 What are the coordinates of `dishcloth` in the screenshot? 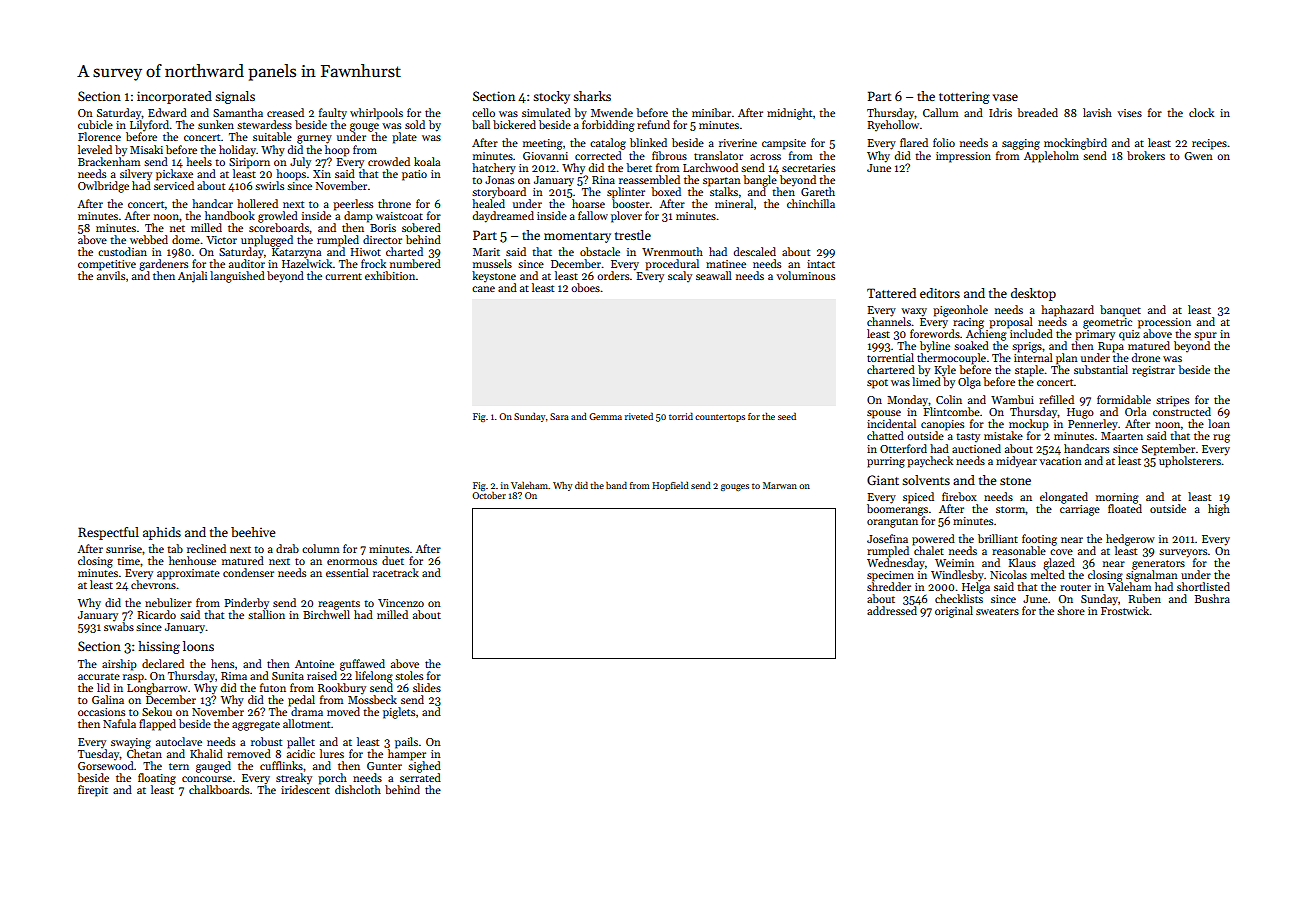 It's located at (358, 789).
